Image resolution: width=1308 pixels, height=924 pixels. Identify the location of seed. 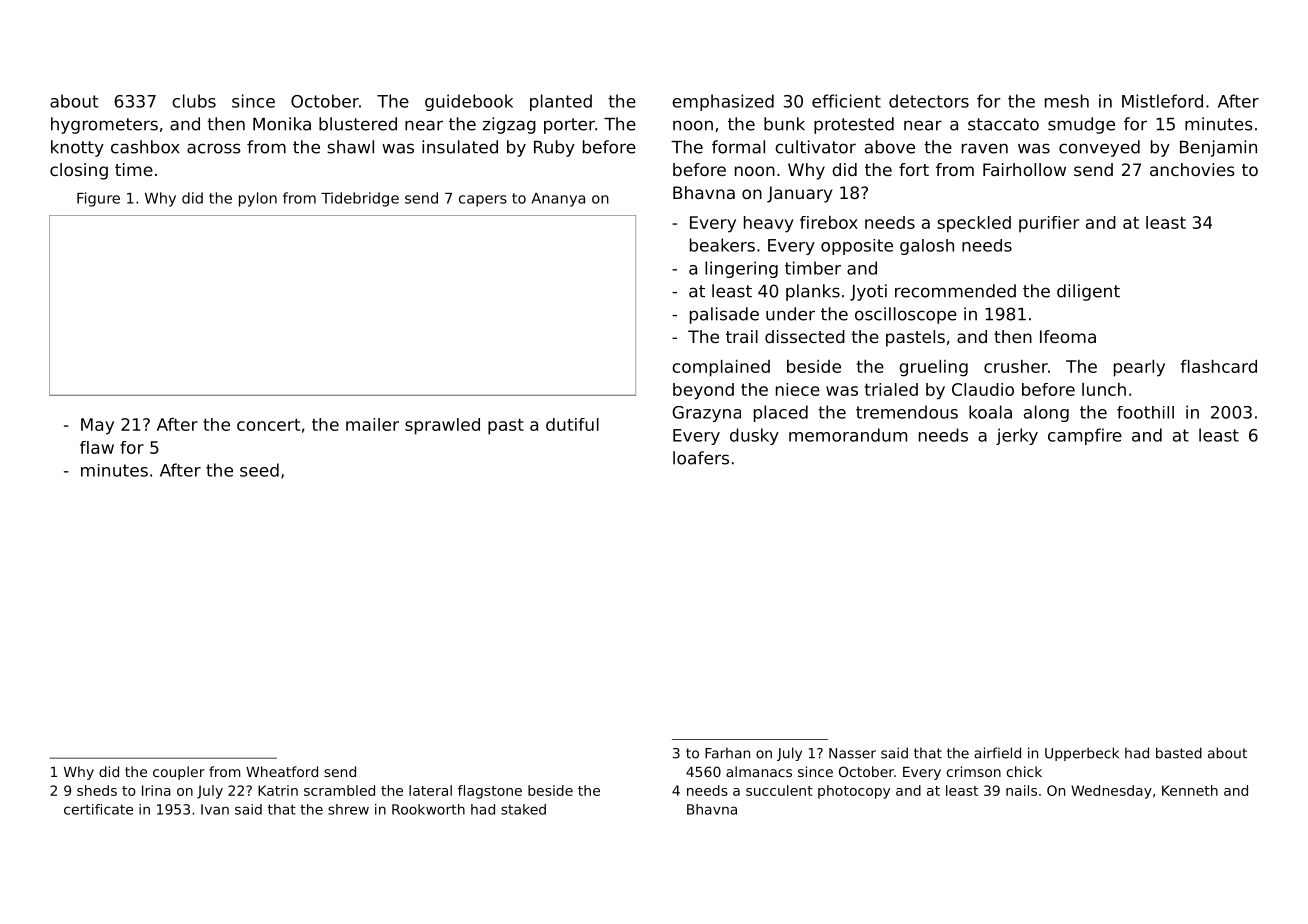
(259, 470).
